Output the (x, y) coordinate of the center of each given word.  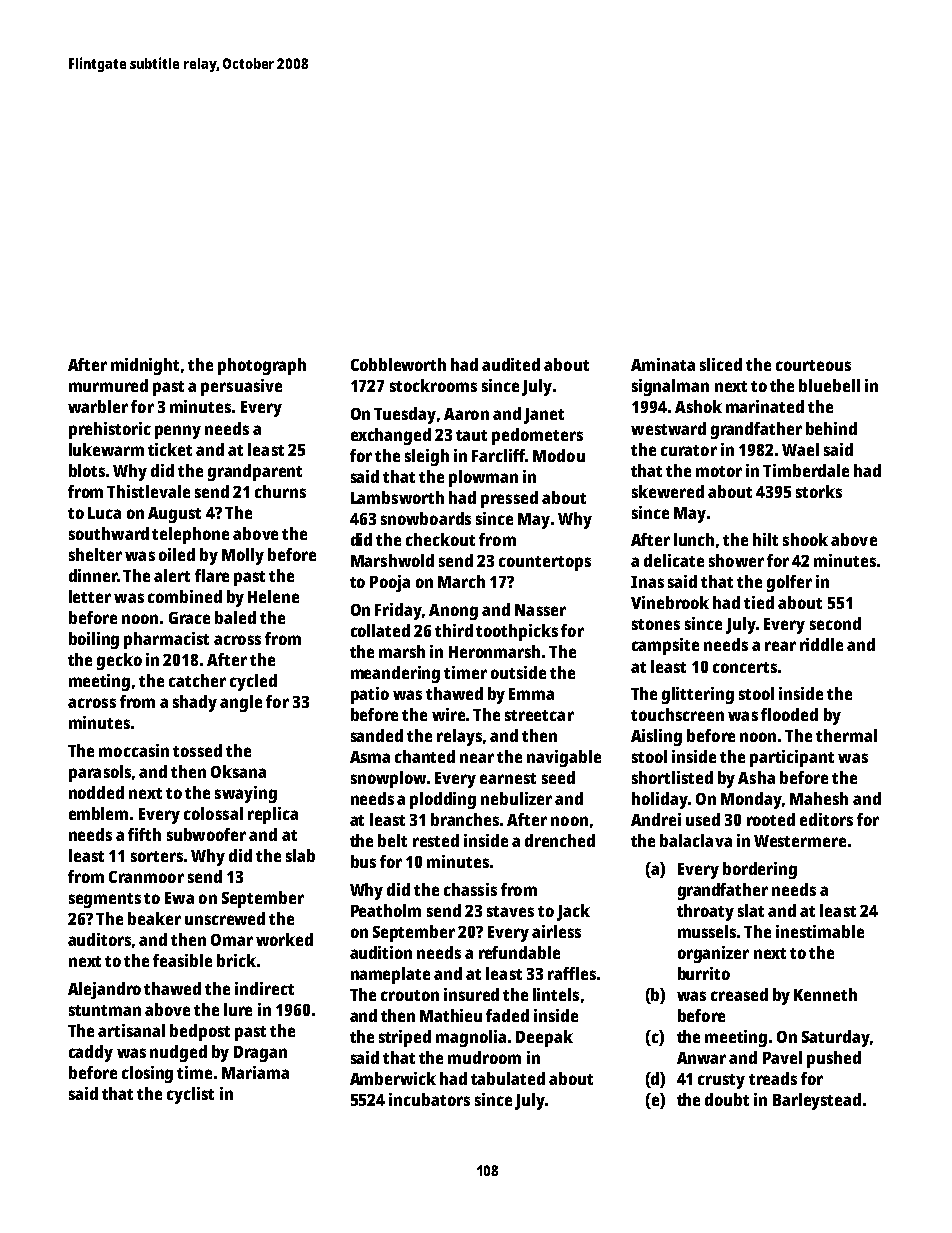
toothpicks (517, 632)
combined (185, 596)
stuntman (105, 1010)
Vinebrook (670, 602)
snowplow (388, 779)
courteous (813, 365)
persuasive (241, 387)
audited (511, 364)
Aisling (656, 737)
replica (273, 815)
